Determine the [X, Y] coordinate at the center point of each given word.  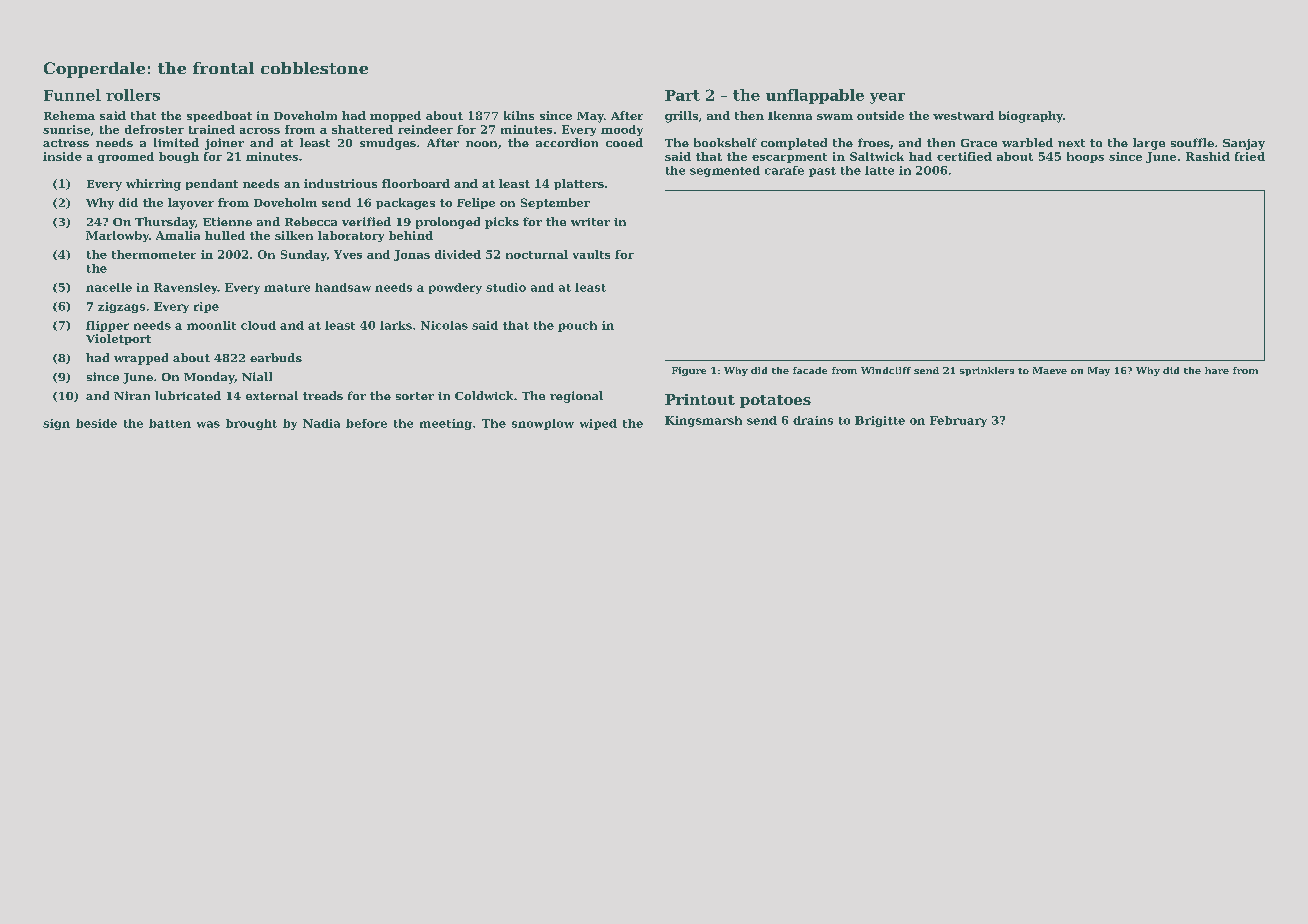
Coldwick [484, 395]
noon [481, 144]
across [260, 131]
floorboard [416, 183]
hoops [1085, 157]
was [208, 424]
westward [963, 115]
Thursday [165, 223]
